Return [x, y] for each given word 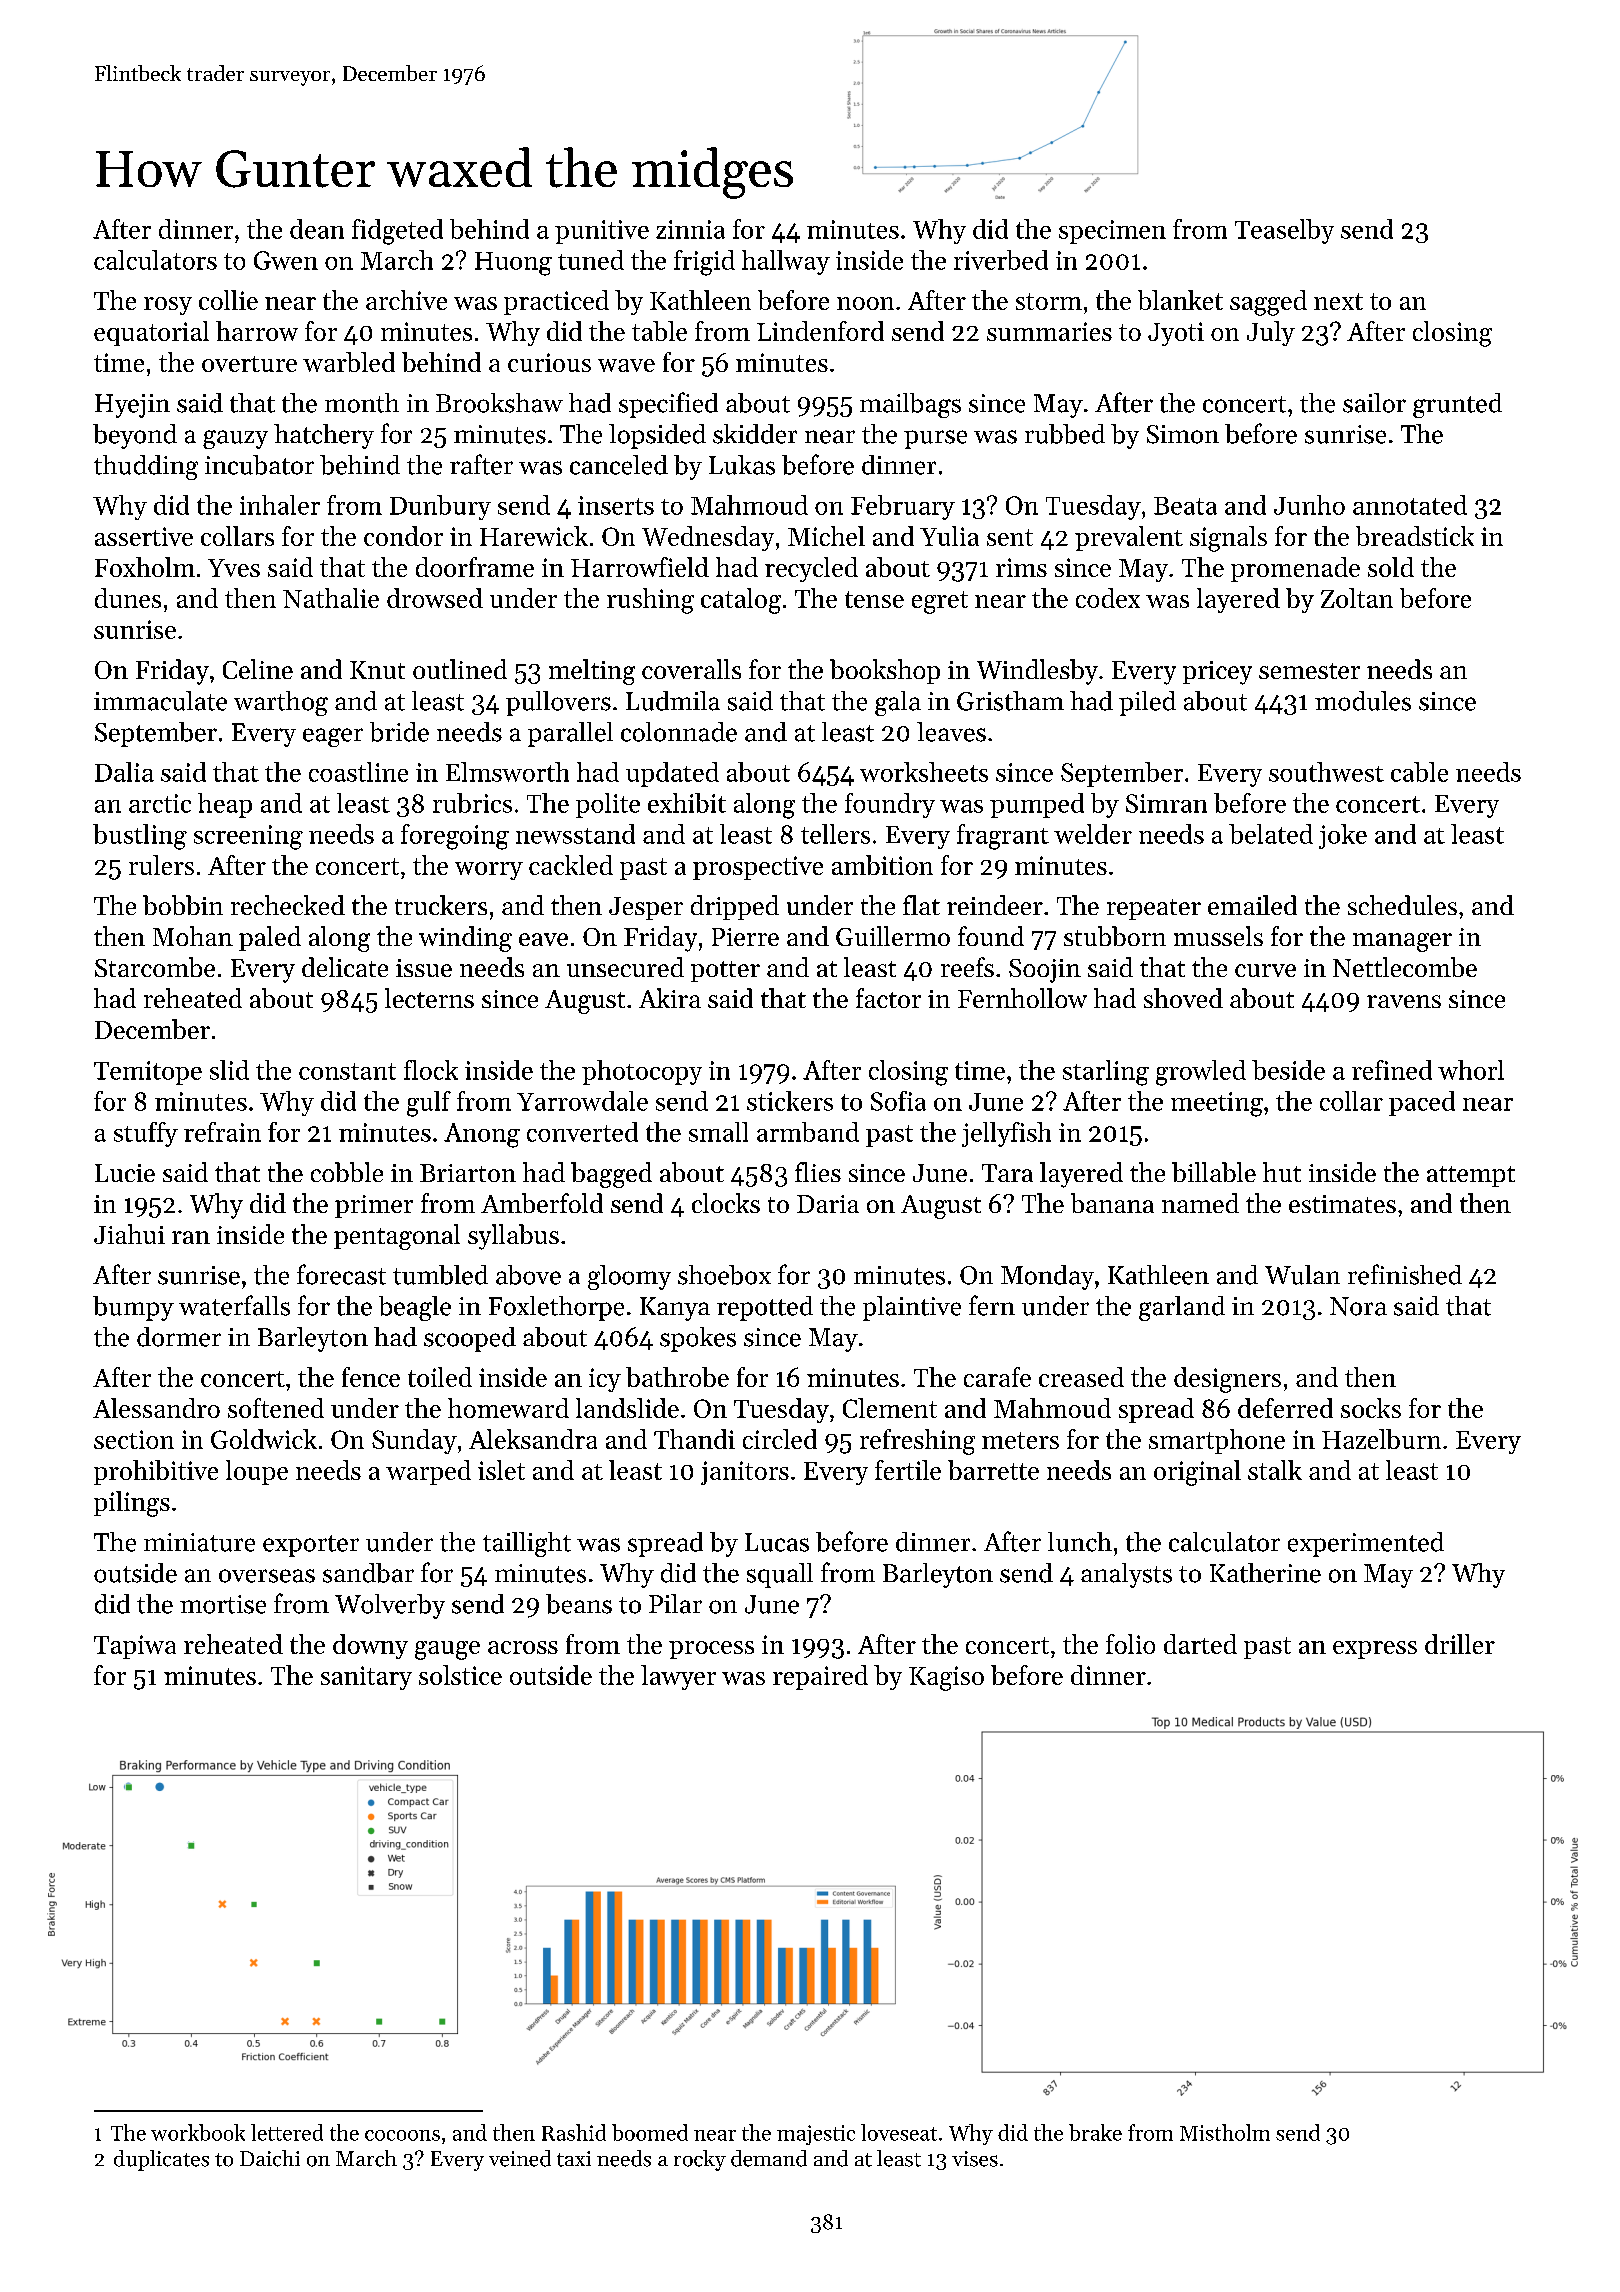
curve [1265, 970]
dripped [735, 907]
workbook [198, 2132]
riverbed [1001, 260]
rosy [168, 306]
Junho [1309, 505]
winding [465, 939]
